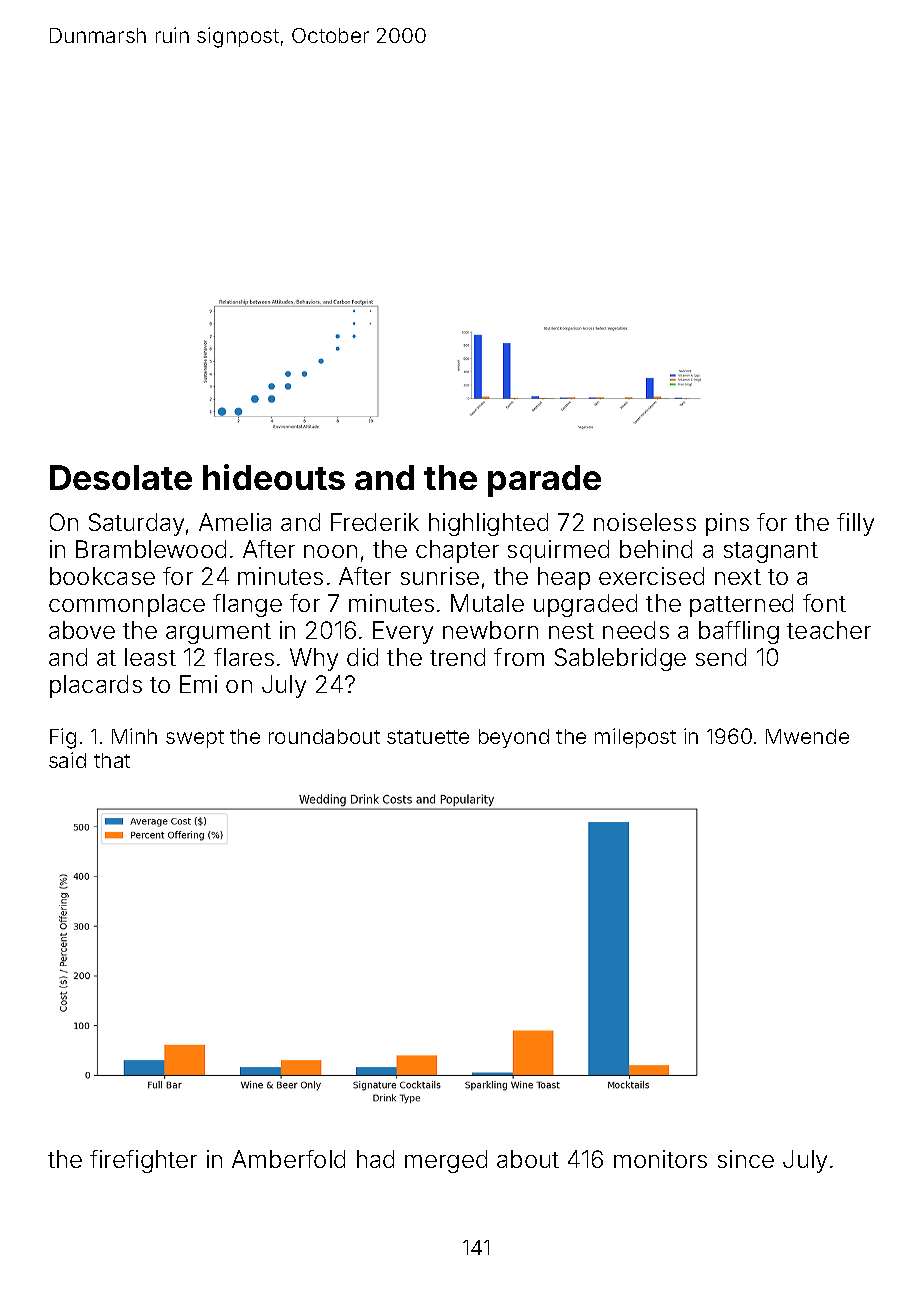  What do you see at coordinates (446, 1161) in the document?
I see `merged` at bounding box center [446, 1161].
